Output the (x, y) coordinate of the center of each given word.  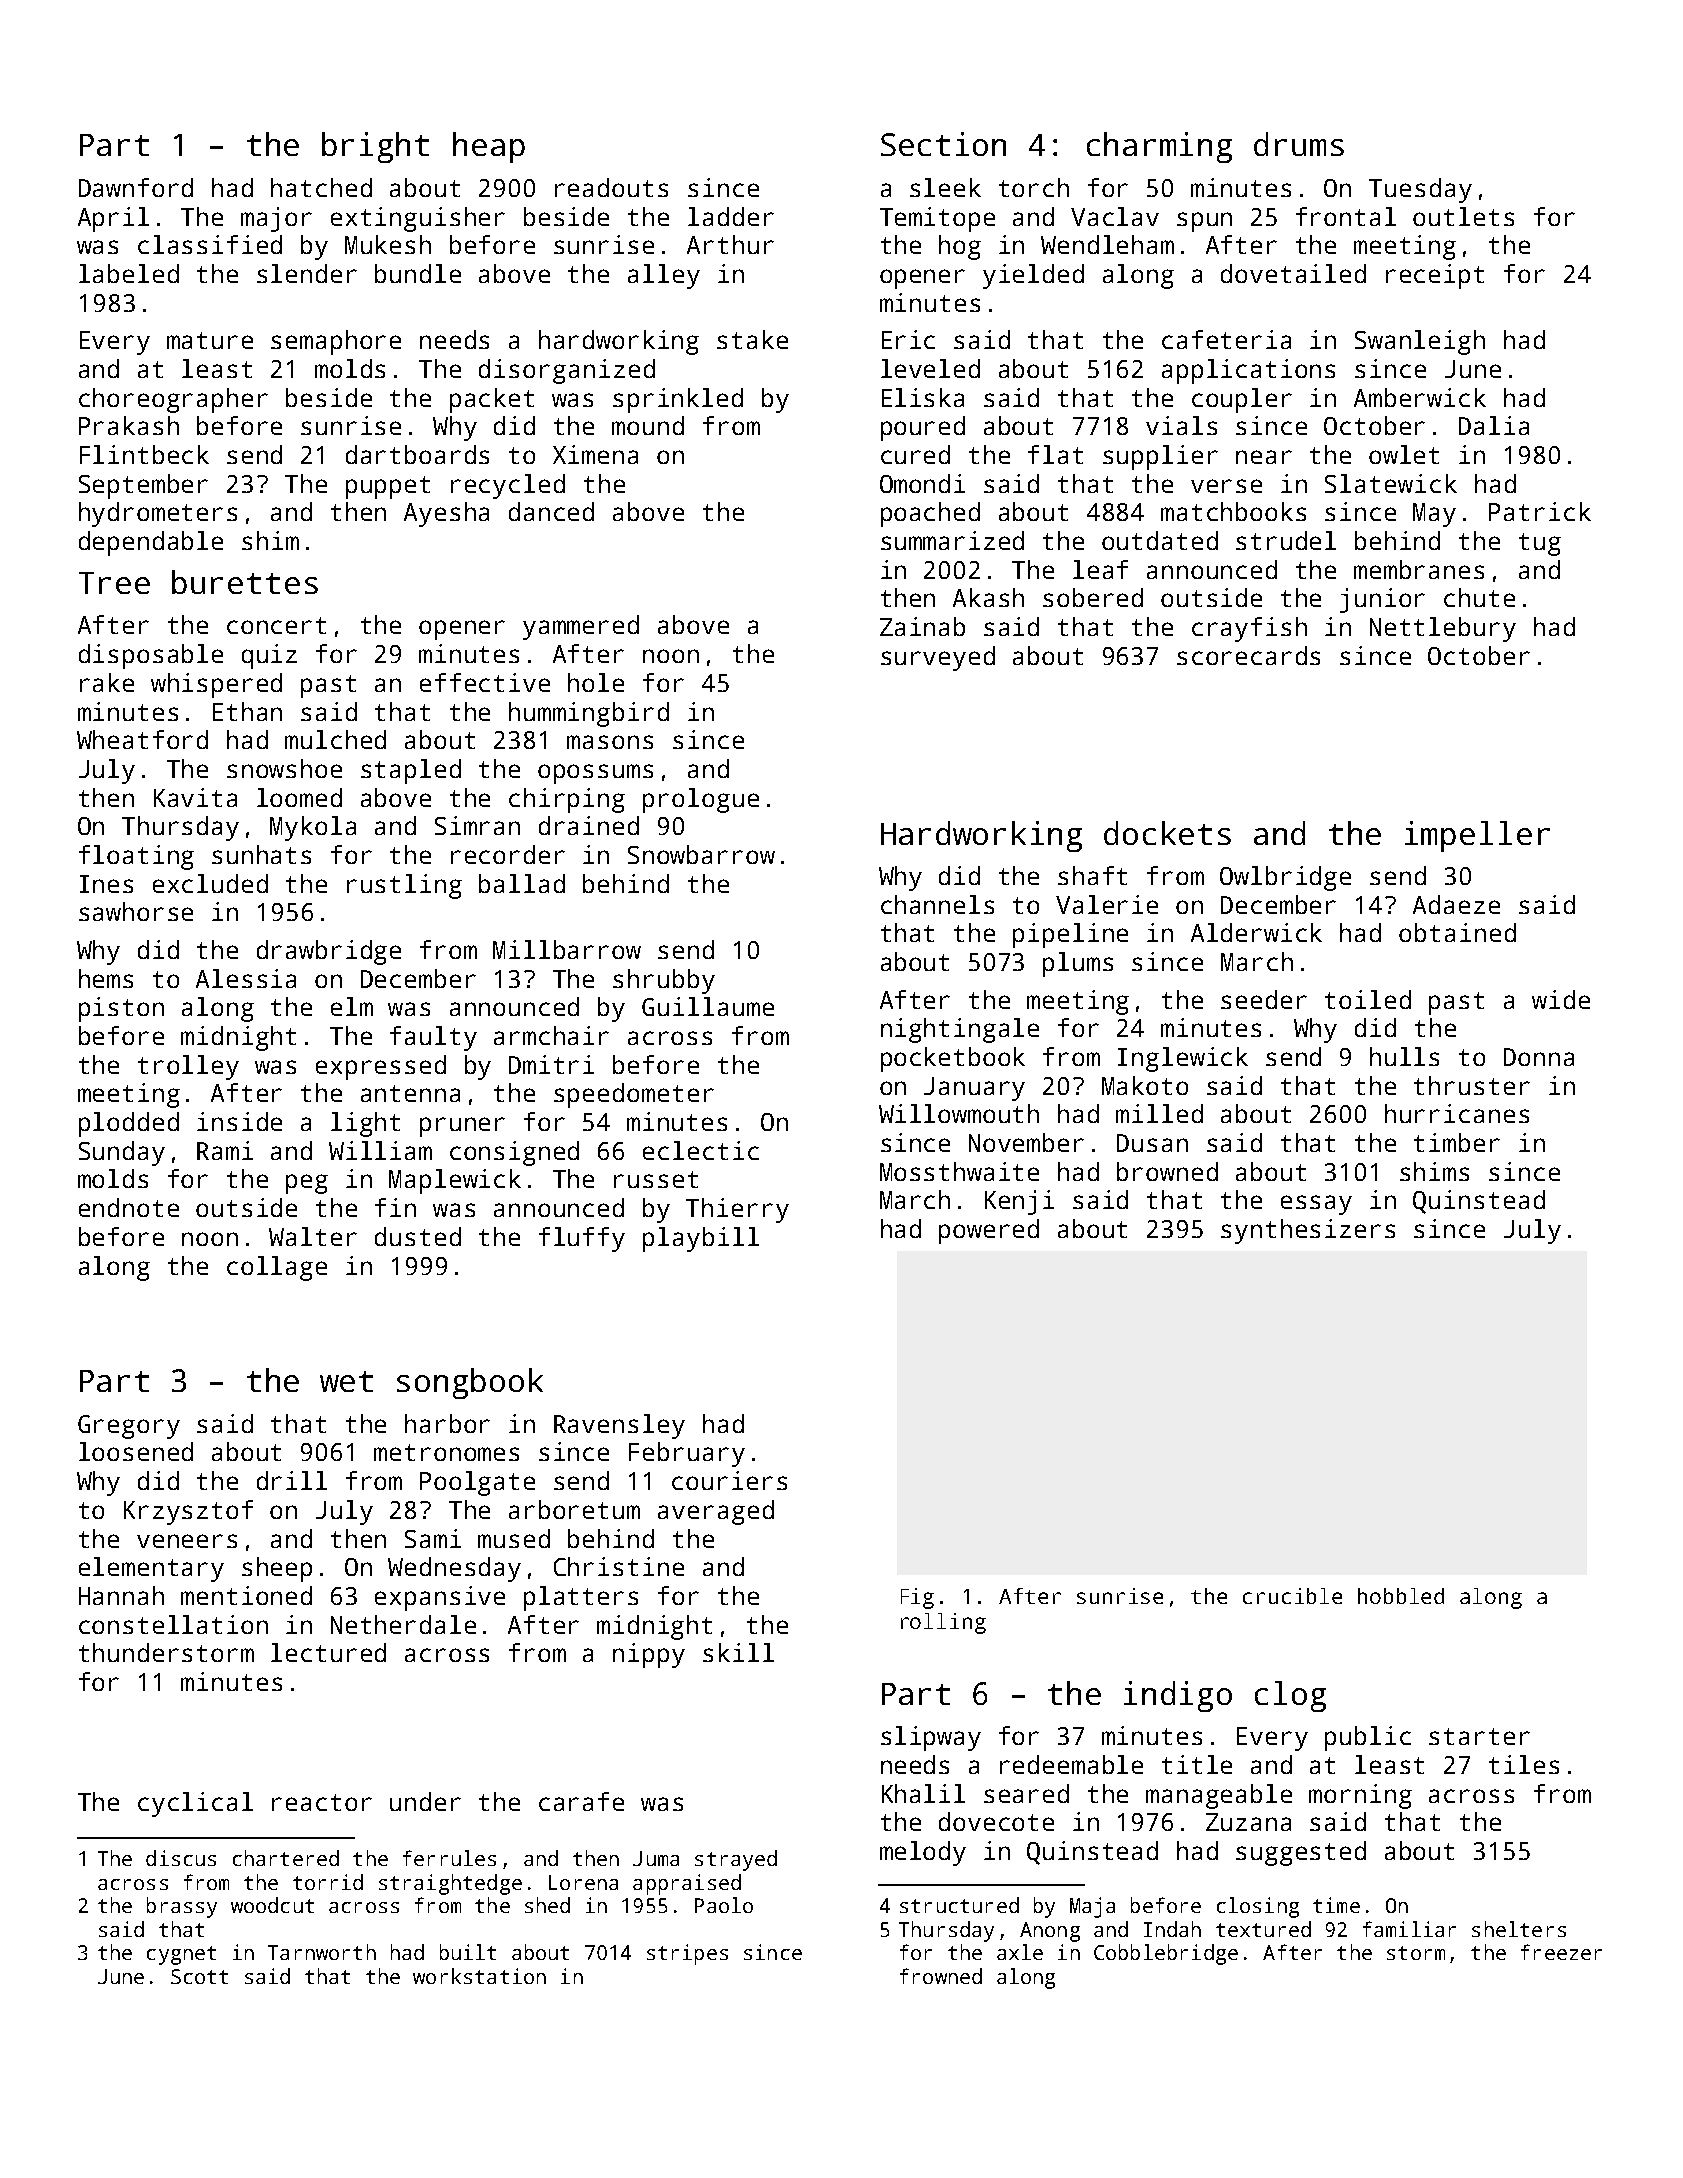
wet (346, 1381)
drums (1299, 144)
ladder (731, 216)
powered (989, 1231)
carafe (581, 1801)
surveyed (938, 658)
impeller (1477, 836)
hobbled (1401, 1596)
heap (489, 147)
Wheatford (142, 739)
